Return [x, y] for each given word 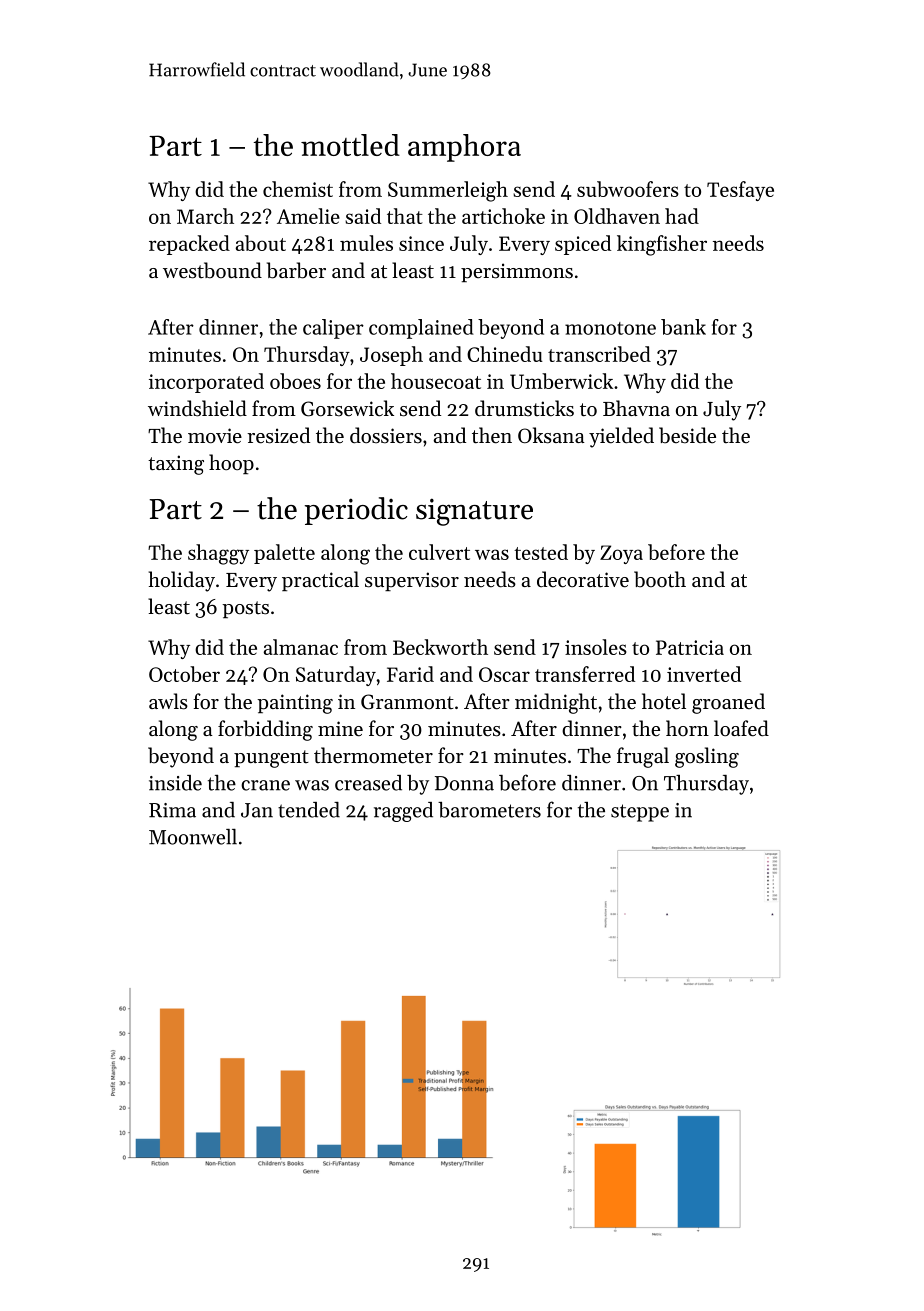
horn [687, 728]
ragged [403, 812]
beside [687, 435]
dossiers [386, 435]
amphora [464, 148]
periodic [356, 511]
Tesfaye [740, 191]
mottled [350, 145]
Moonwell [193, 837]
